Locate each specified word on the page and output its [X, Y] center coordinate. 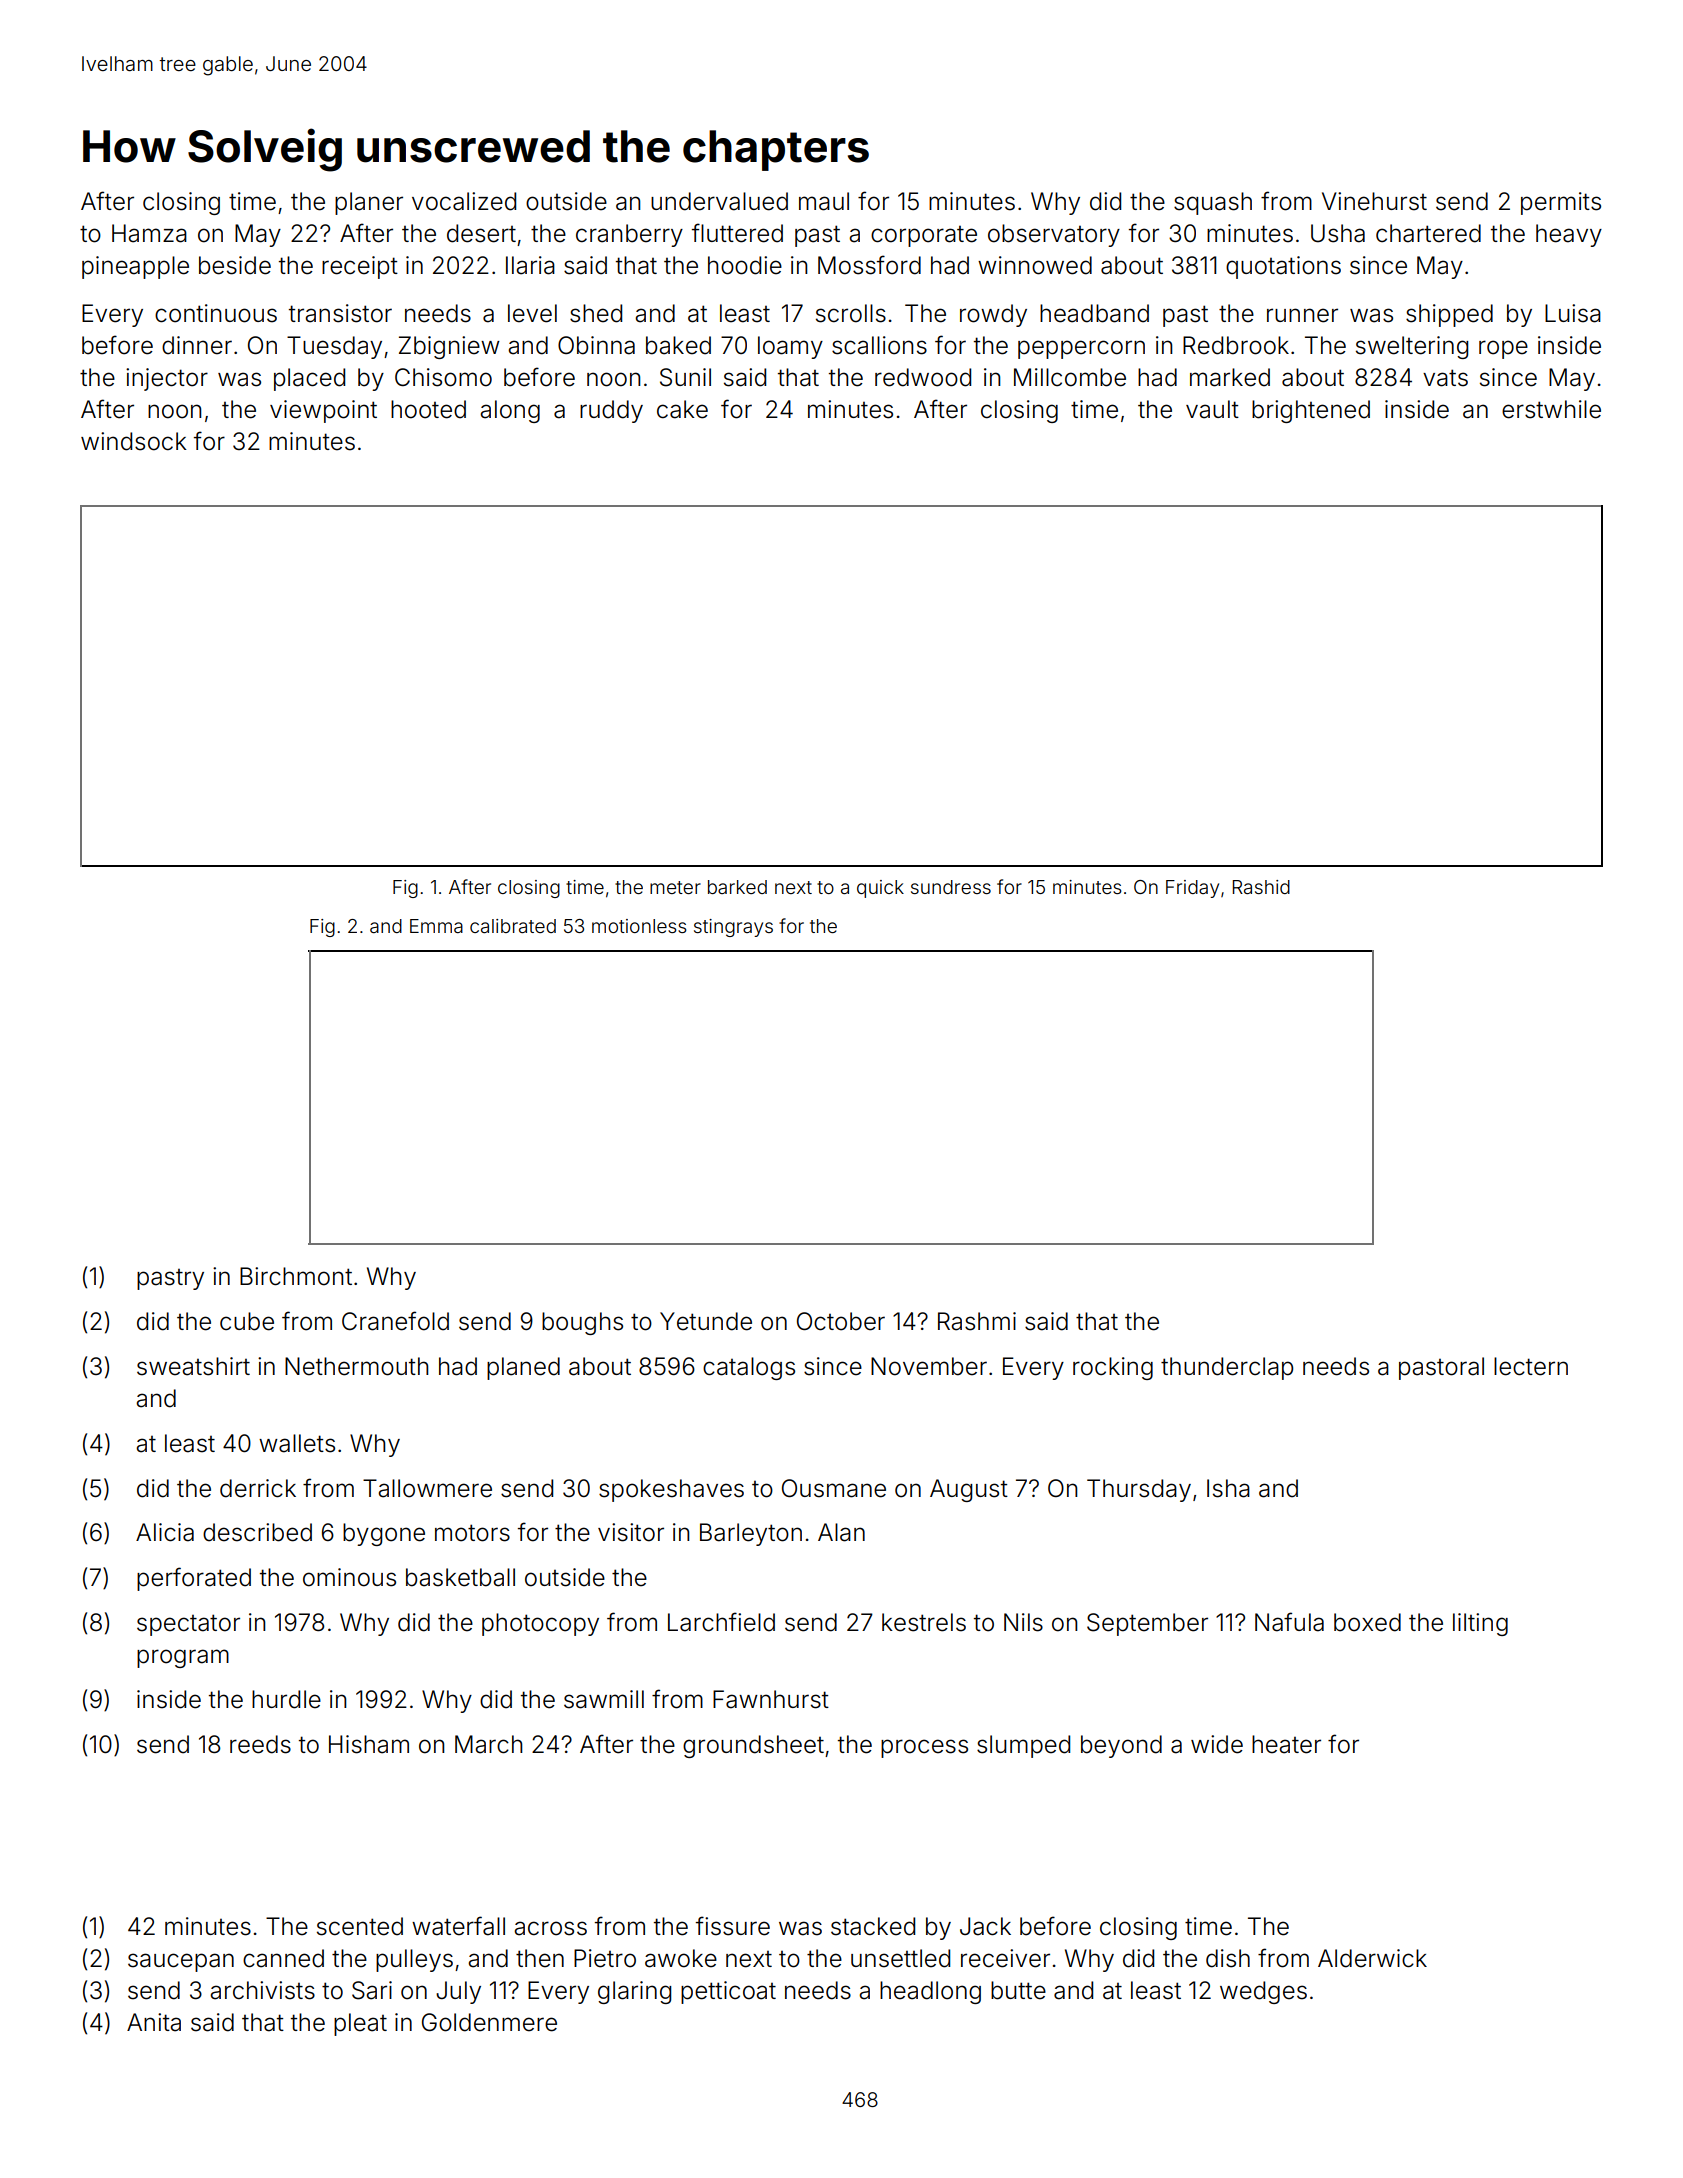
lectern [1531, 1366]
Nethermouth [356, 1366]
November [929, 1366]
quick [880, 889]
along [510, 411]
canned [283, 1958]
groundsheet [753, 1746]
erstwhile [1551, 409]
